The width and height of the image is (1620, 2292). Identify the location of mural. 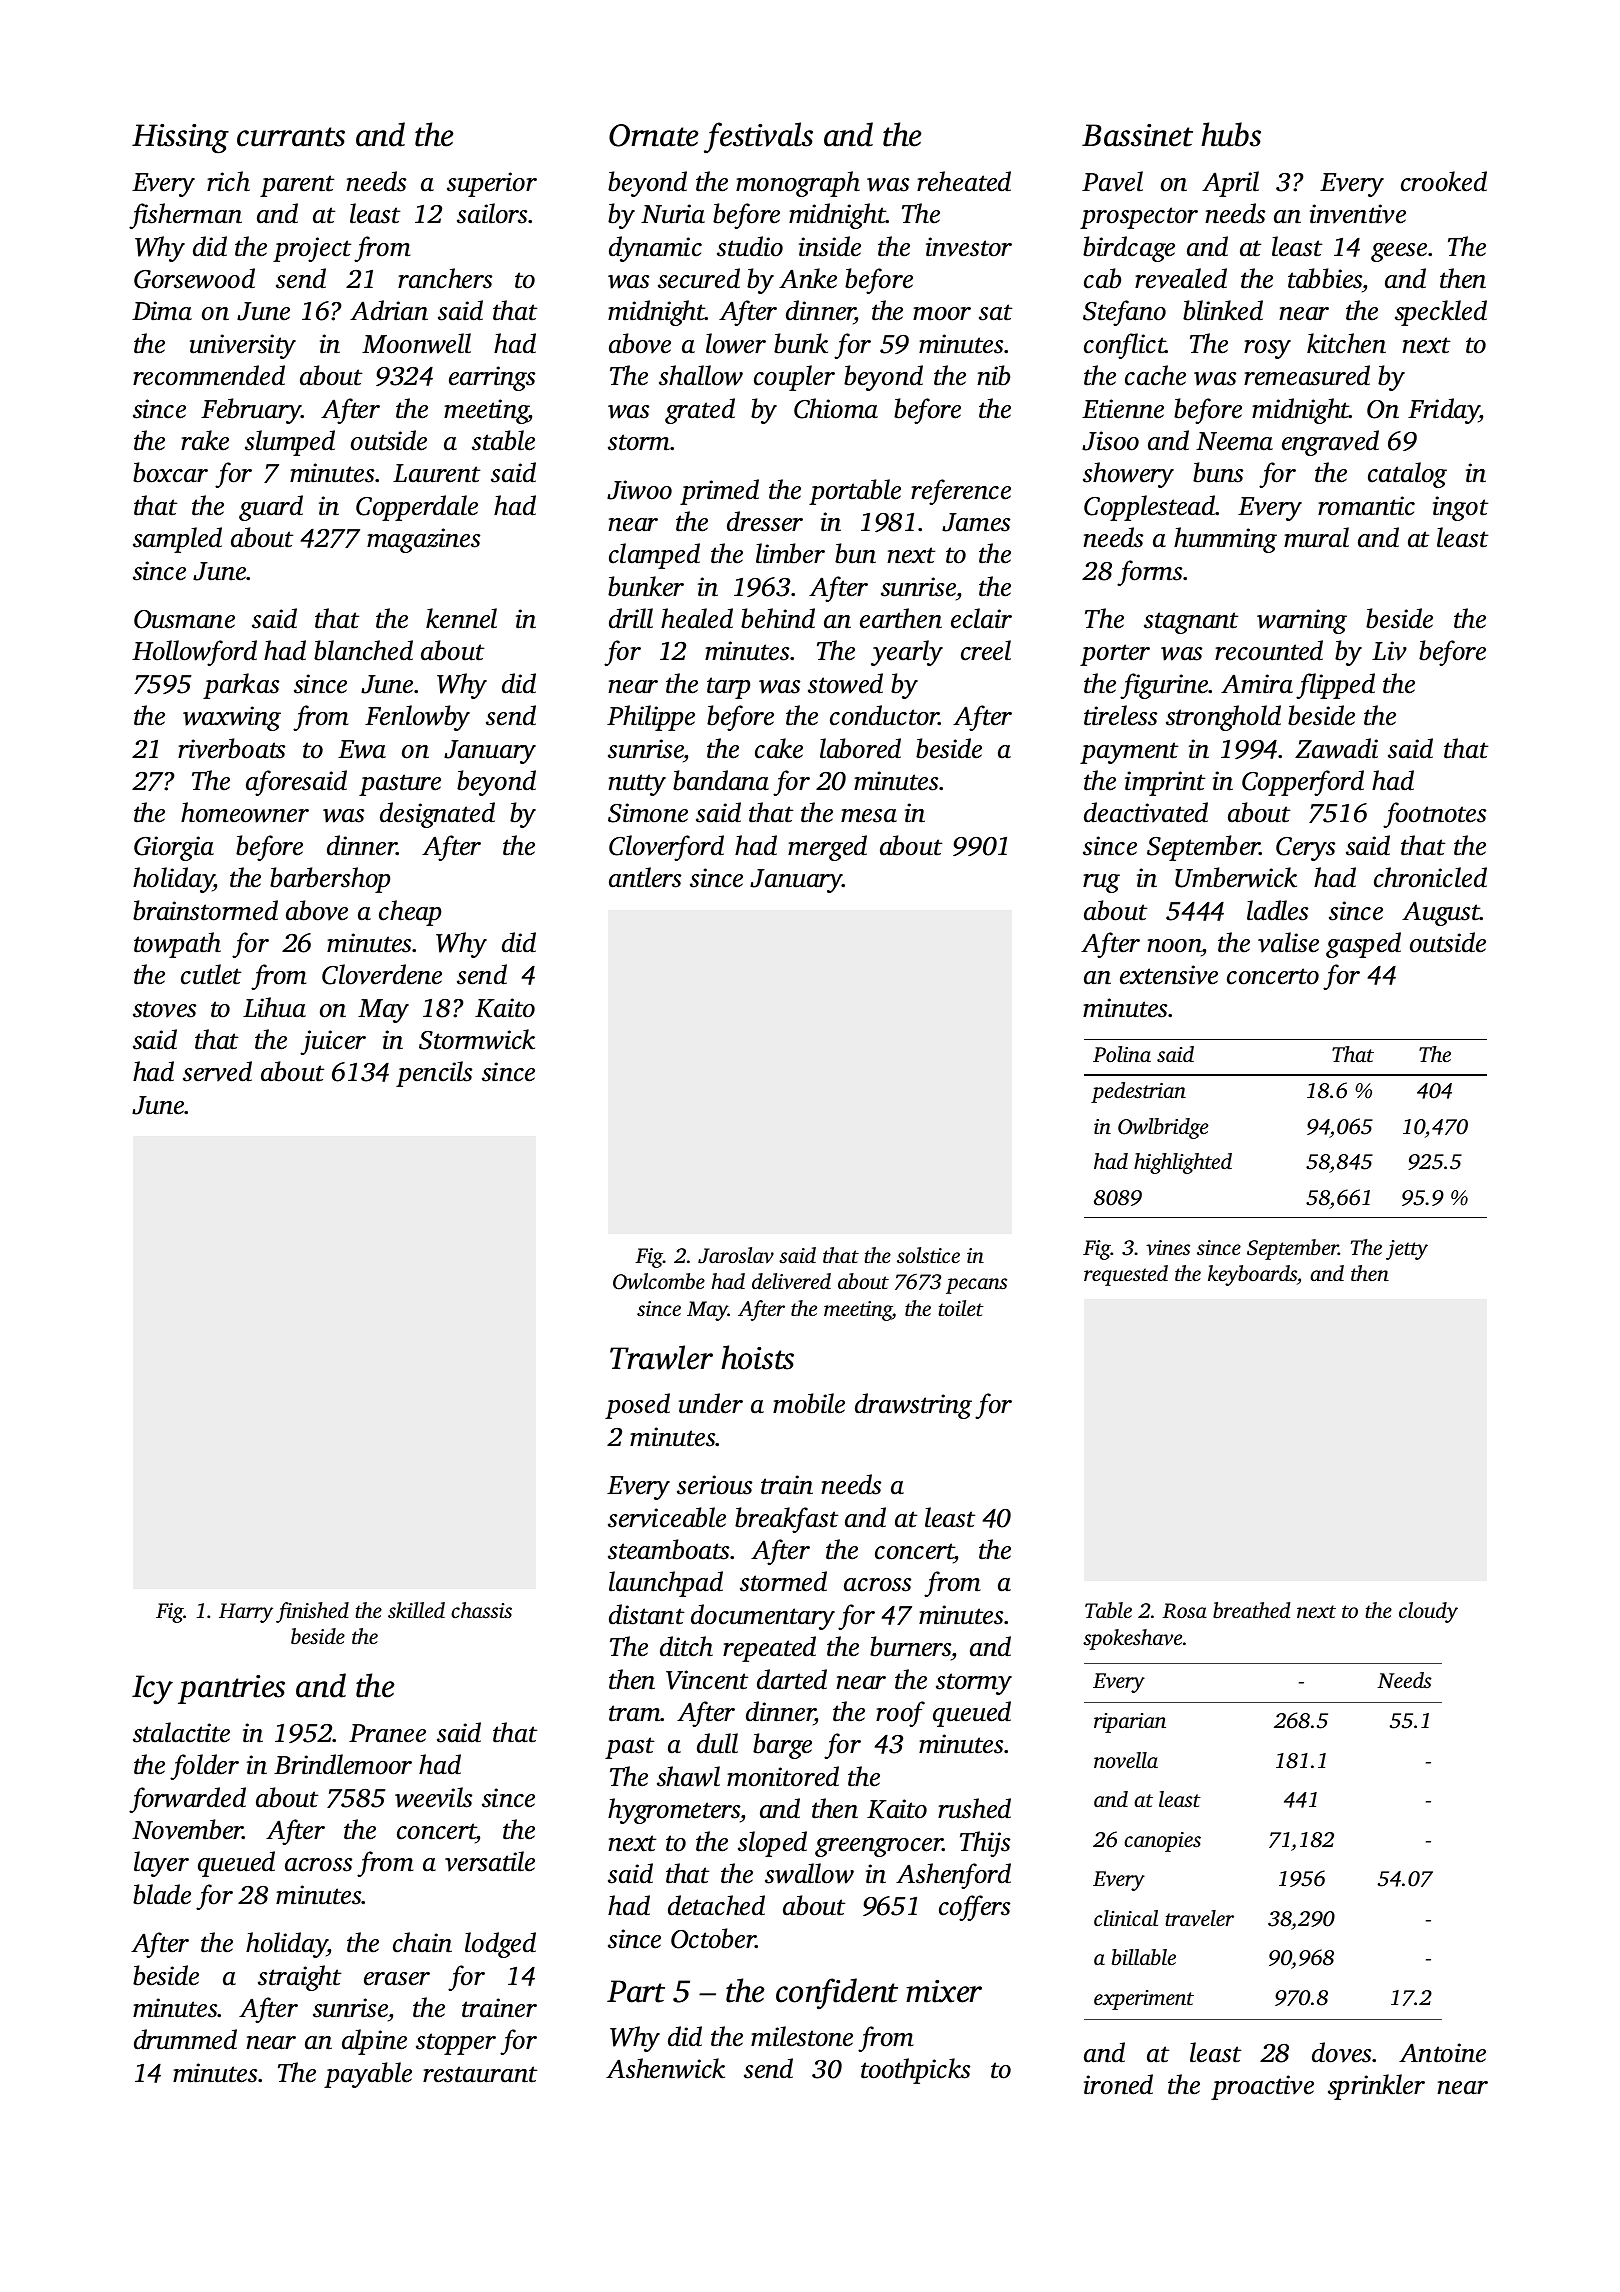
(1316, 537).
